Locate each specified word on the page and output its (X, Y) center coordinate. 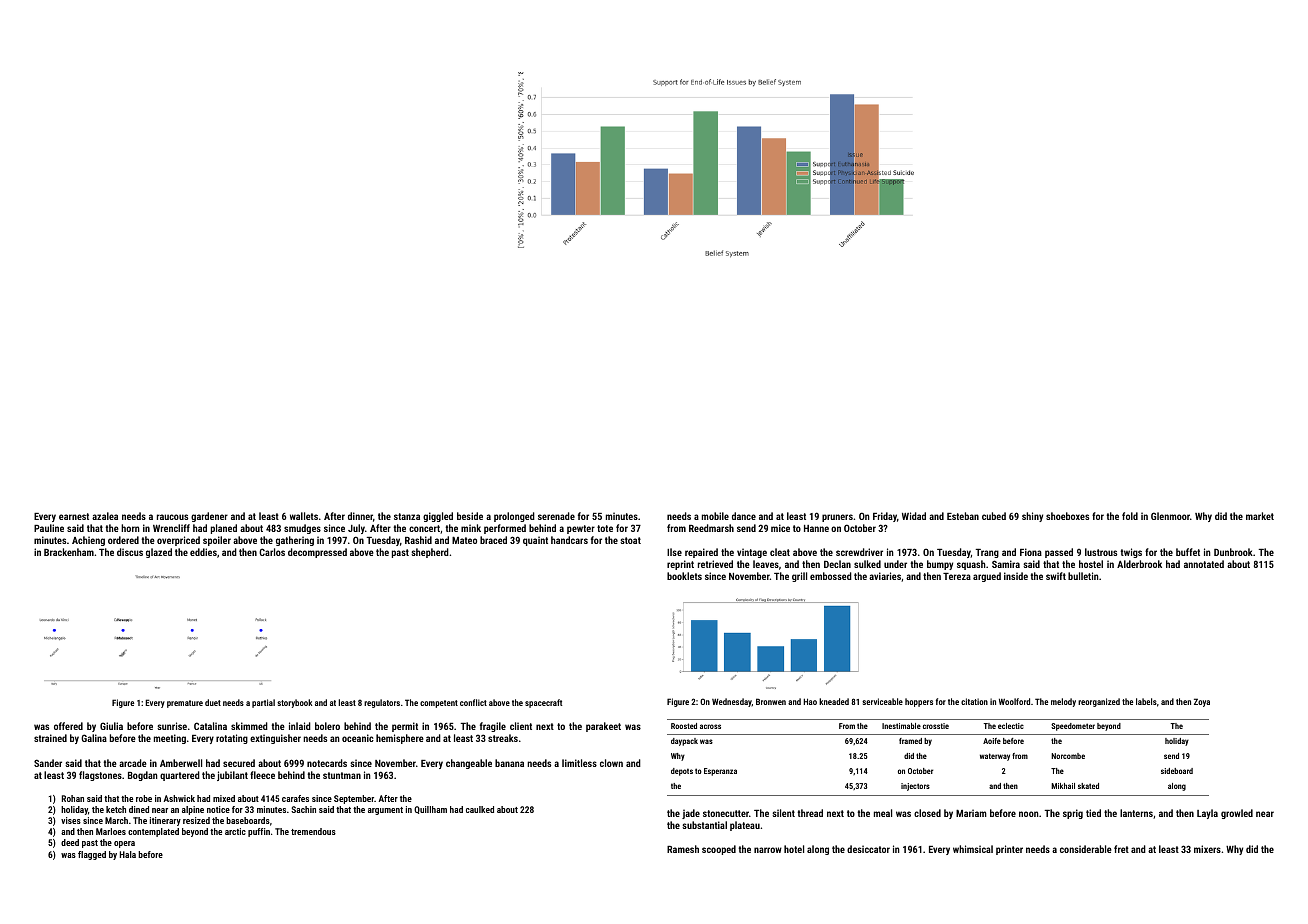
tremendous (313, 831)
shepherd (430, 553)
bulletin (1083, 576)
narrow (768, 850)
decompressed (317, 553)
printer (1009, 850)
